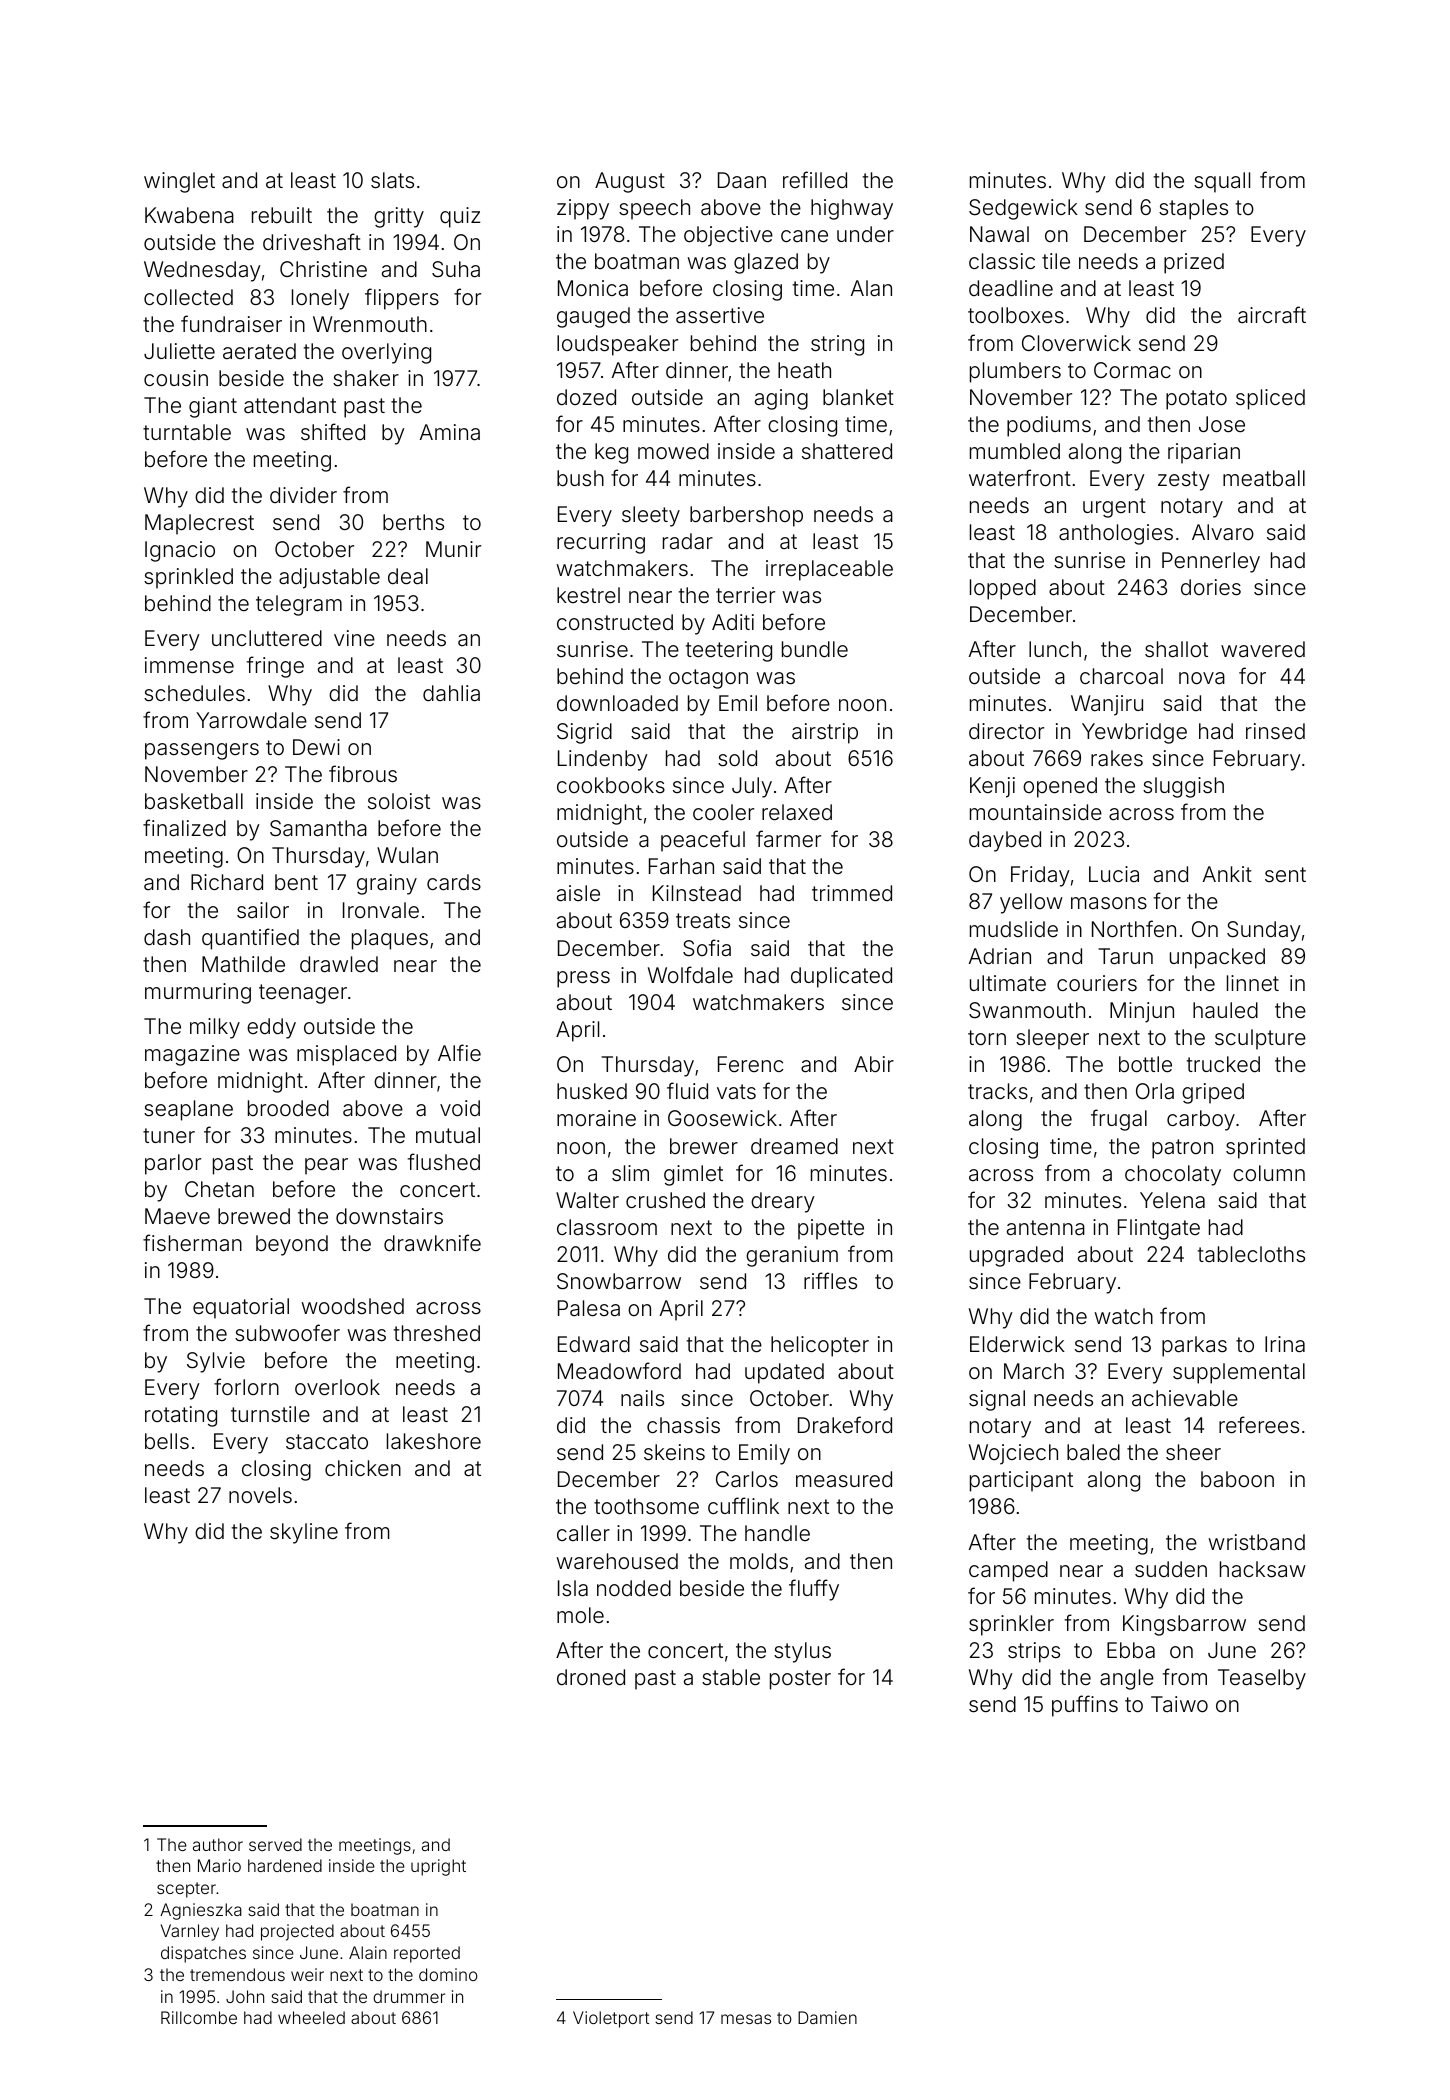  I want to click on string, so click(837, 345).
